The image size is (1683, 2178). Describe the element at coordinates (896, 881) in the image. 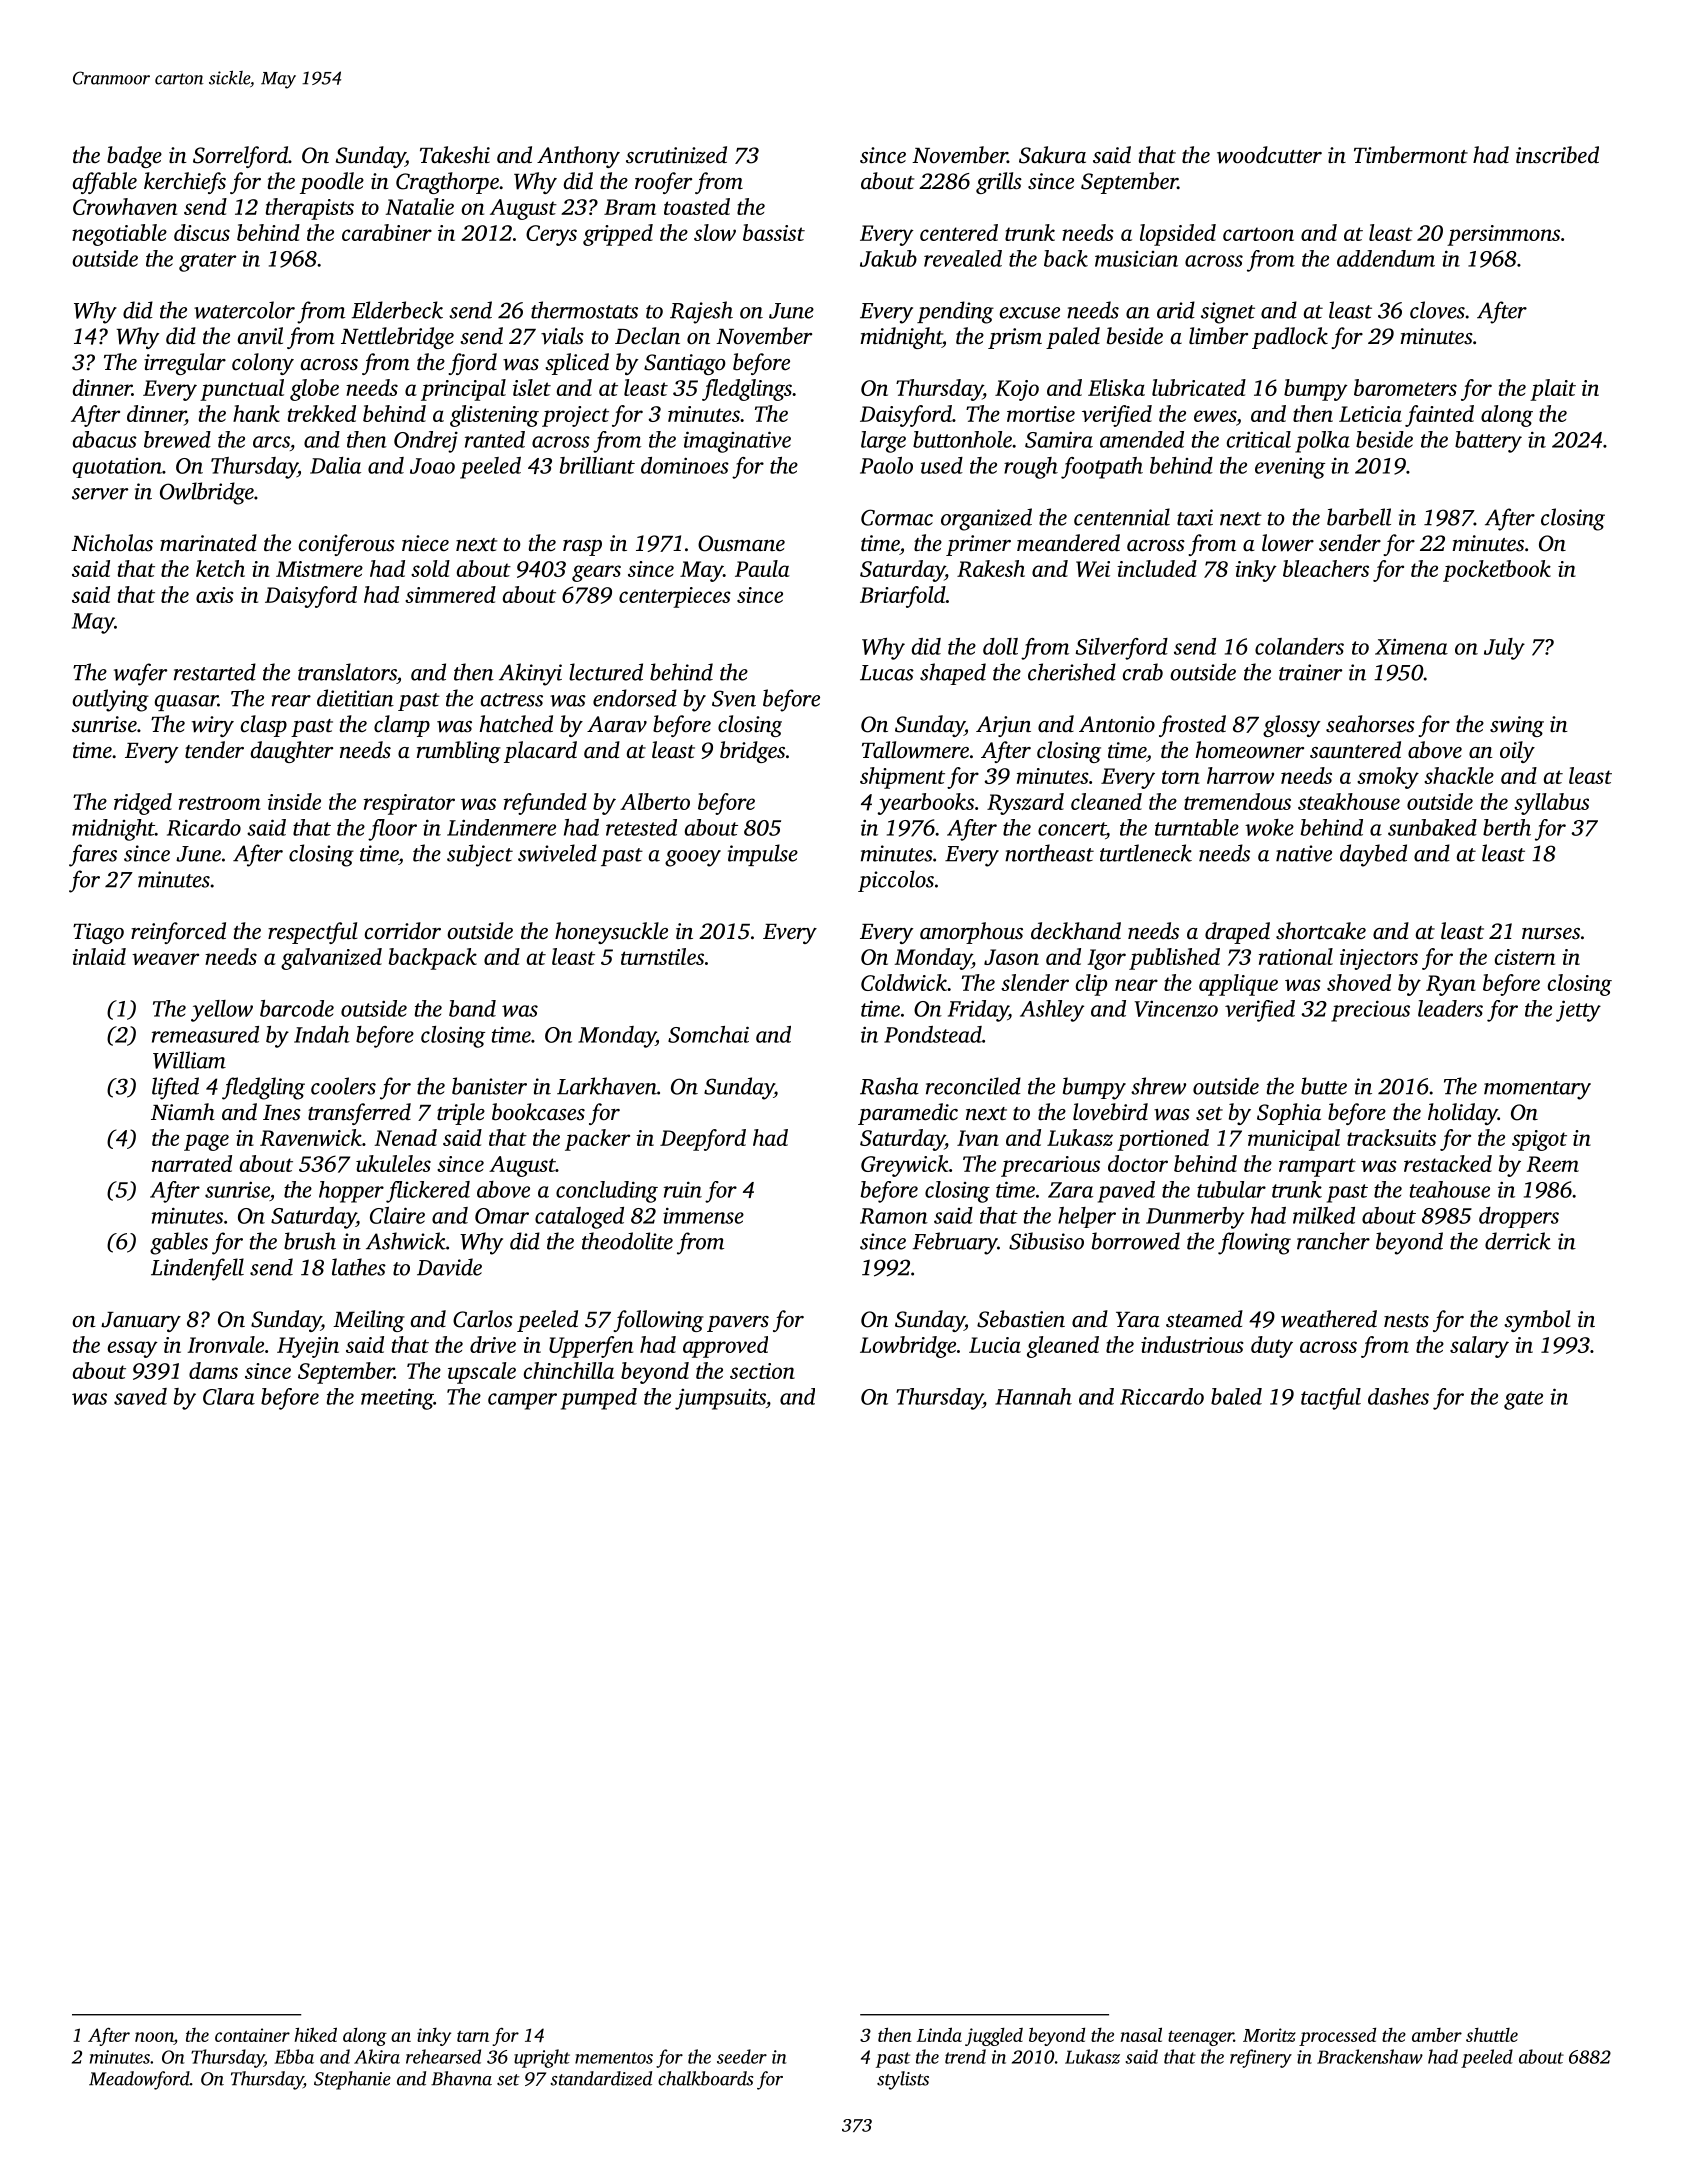

I see `piccolos` at that location.
